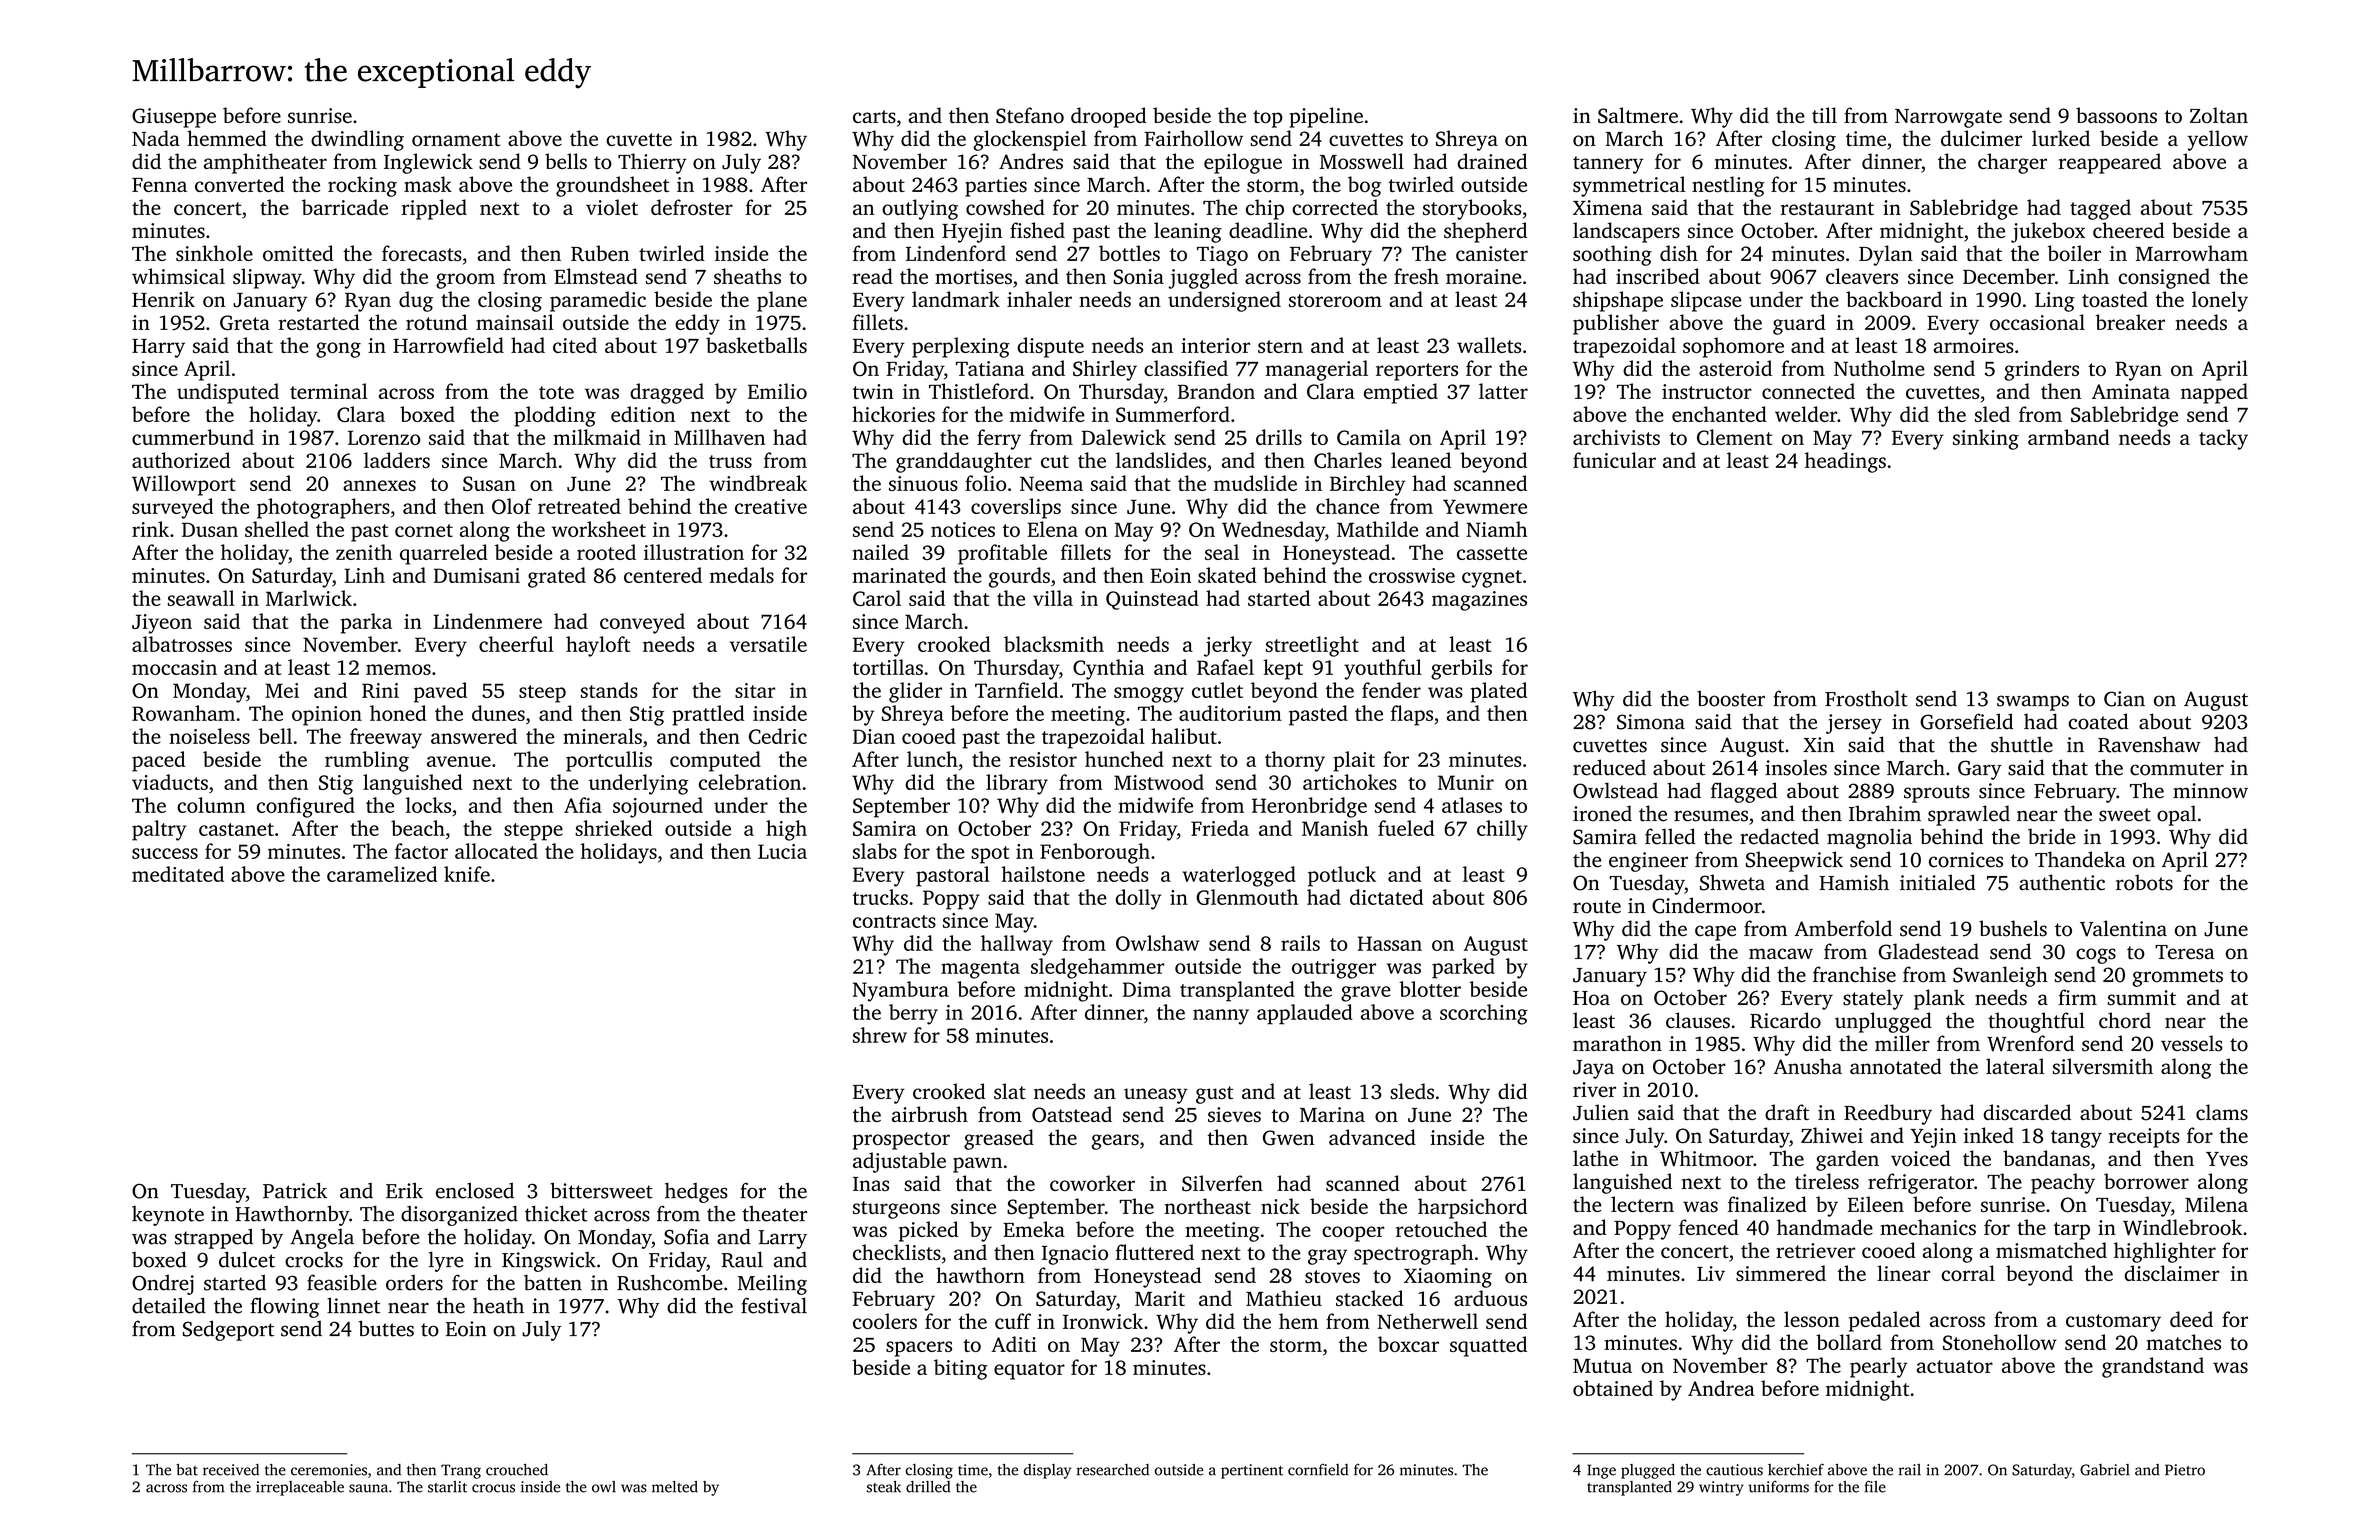 Image resolution: width=2380 pixels, height=1540 pixels. What do you see at coordinates (1796, 767) in the screenshot?
I see `insoles` at bounding box center [1796, 767].
